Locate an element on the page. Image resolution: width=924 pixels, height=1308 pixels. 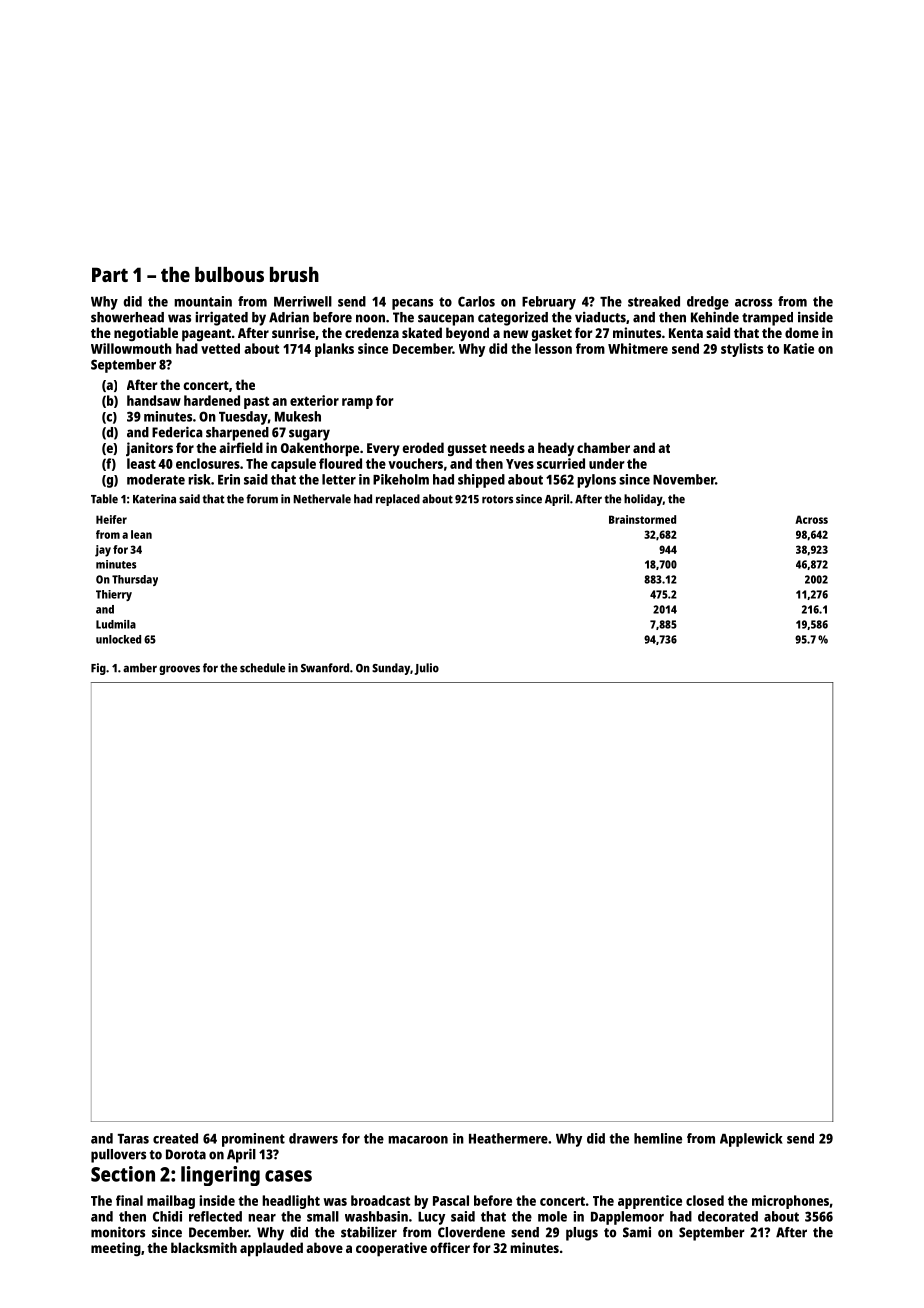
replaced is located at coordinates (398, 500).
